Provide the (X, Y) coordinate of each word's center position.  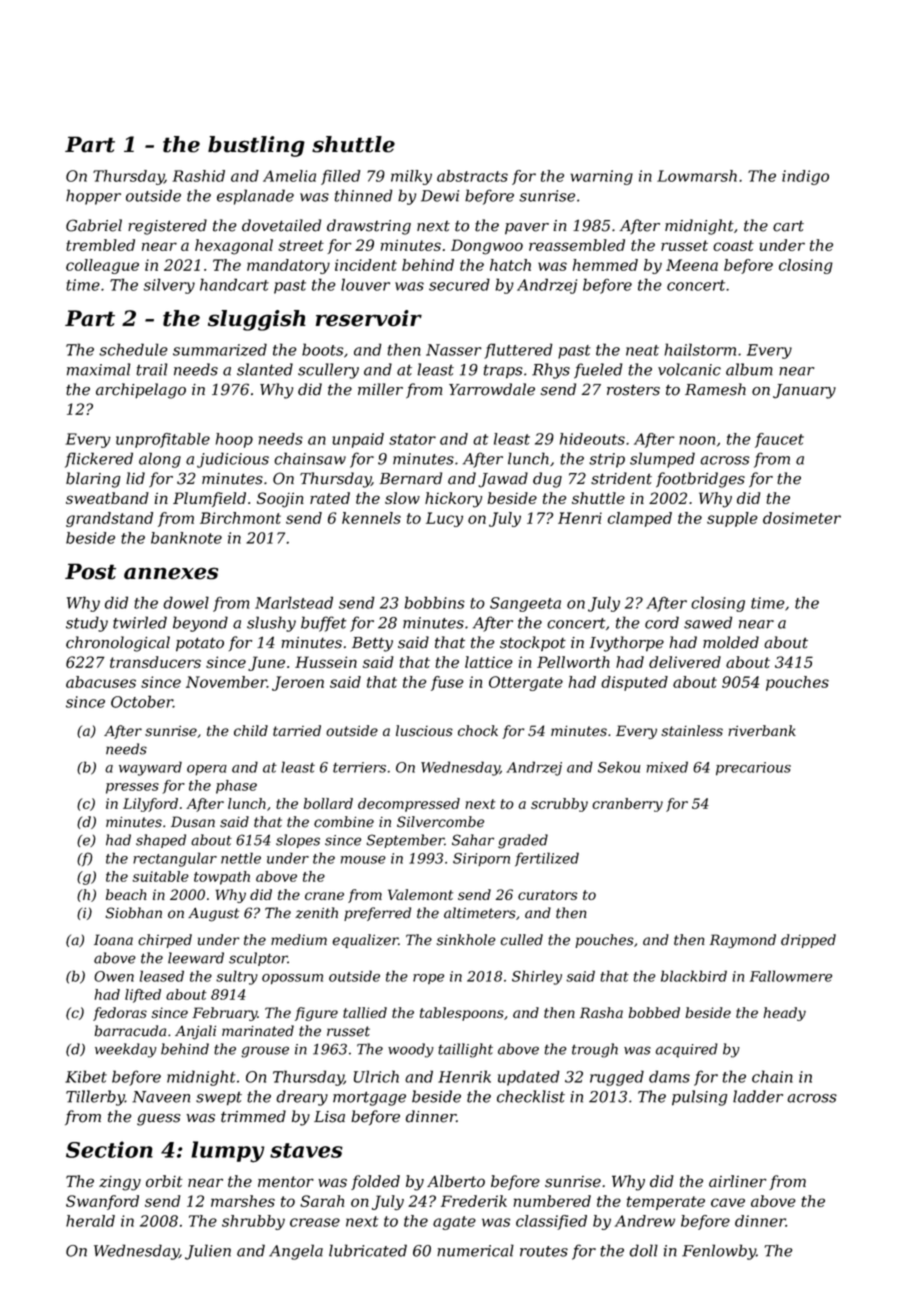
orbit (164, 1181)
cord (662, 622)
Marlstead (294, 602)
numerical (475, 1250)
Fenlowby (719, 1252)
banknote (186, 538)
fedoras (120, 1014)
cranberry (627, 805)
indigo (805, 177)
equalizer (365, 941)
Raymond (743, 941)
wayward (150, 768)
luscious (424, 731)
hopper (93, 197)
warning (601, 177)
